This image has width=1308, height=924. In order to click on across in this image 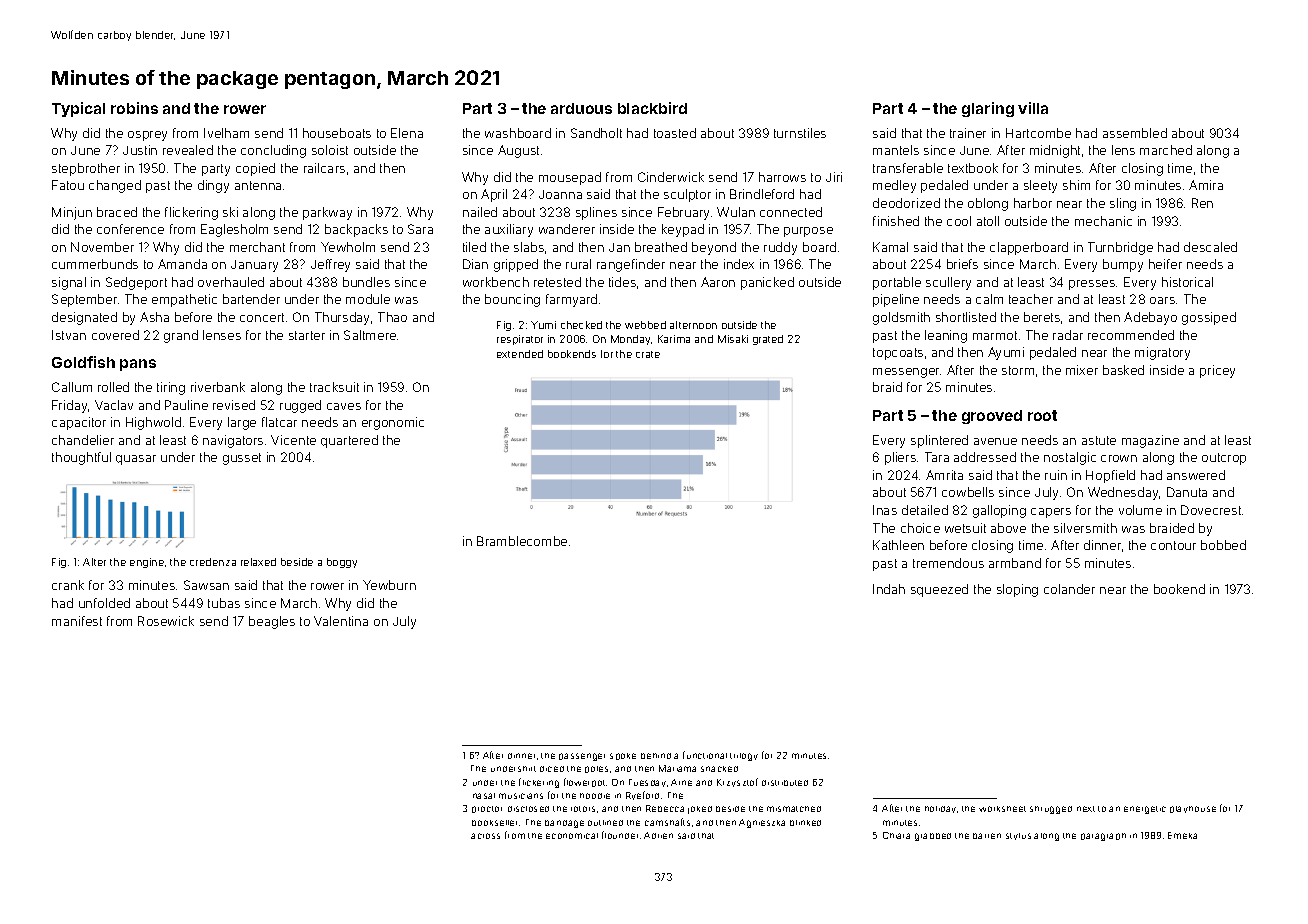, I will do `click(485, 836)`.
